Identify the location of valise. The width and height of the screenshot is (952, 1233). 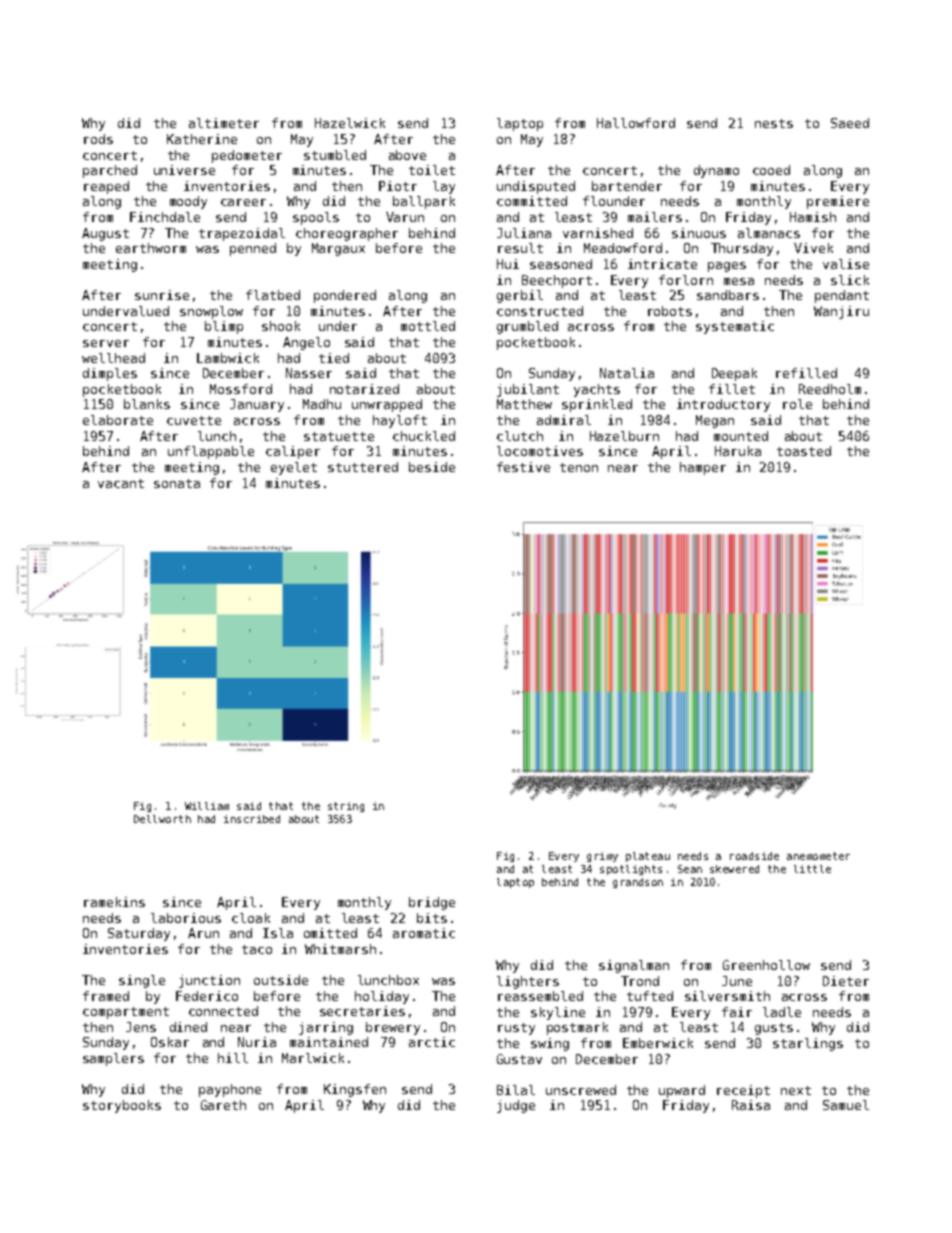
(846, 264).
